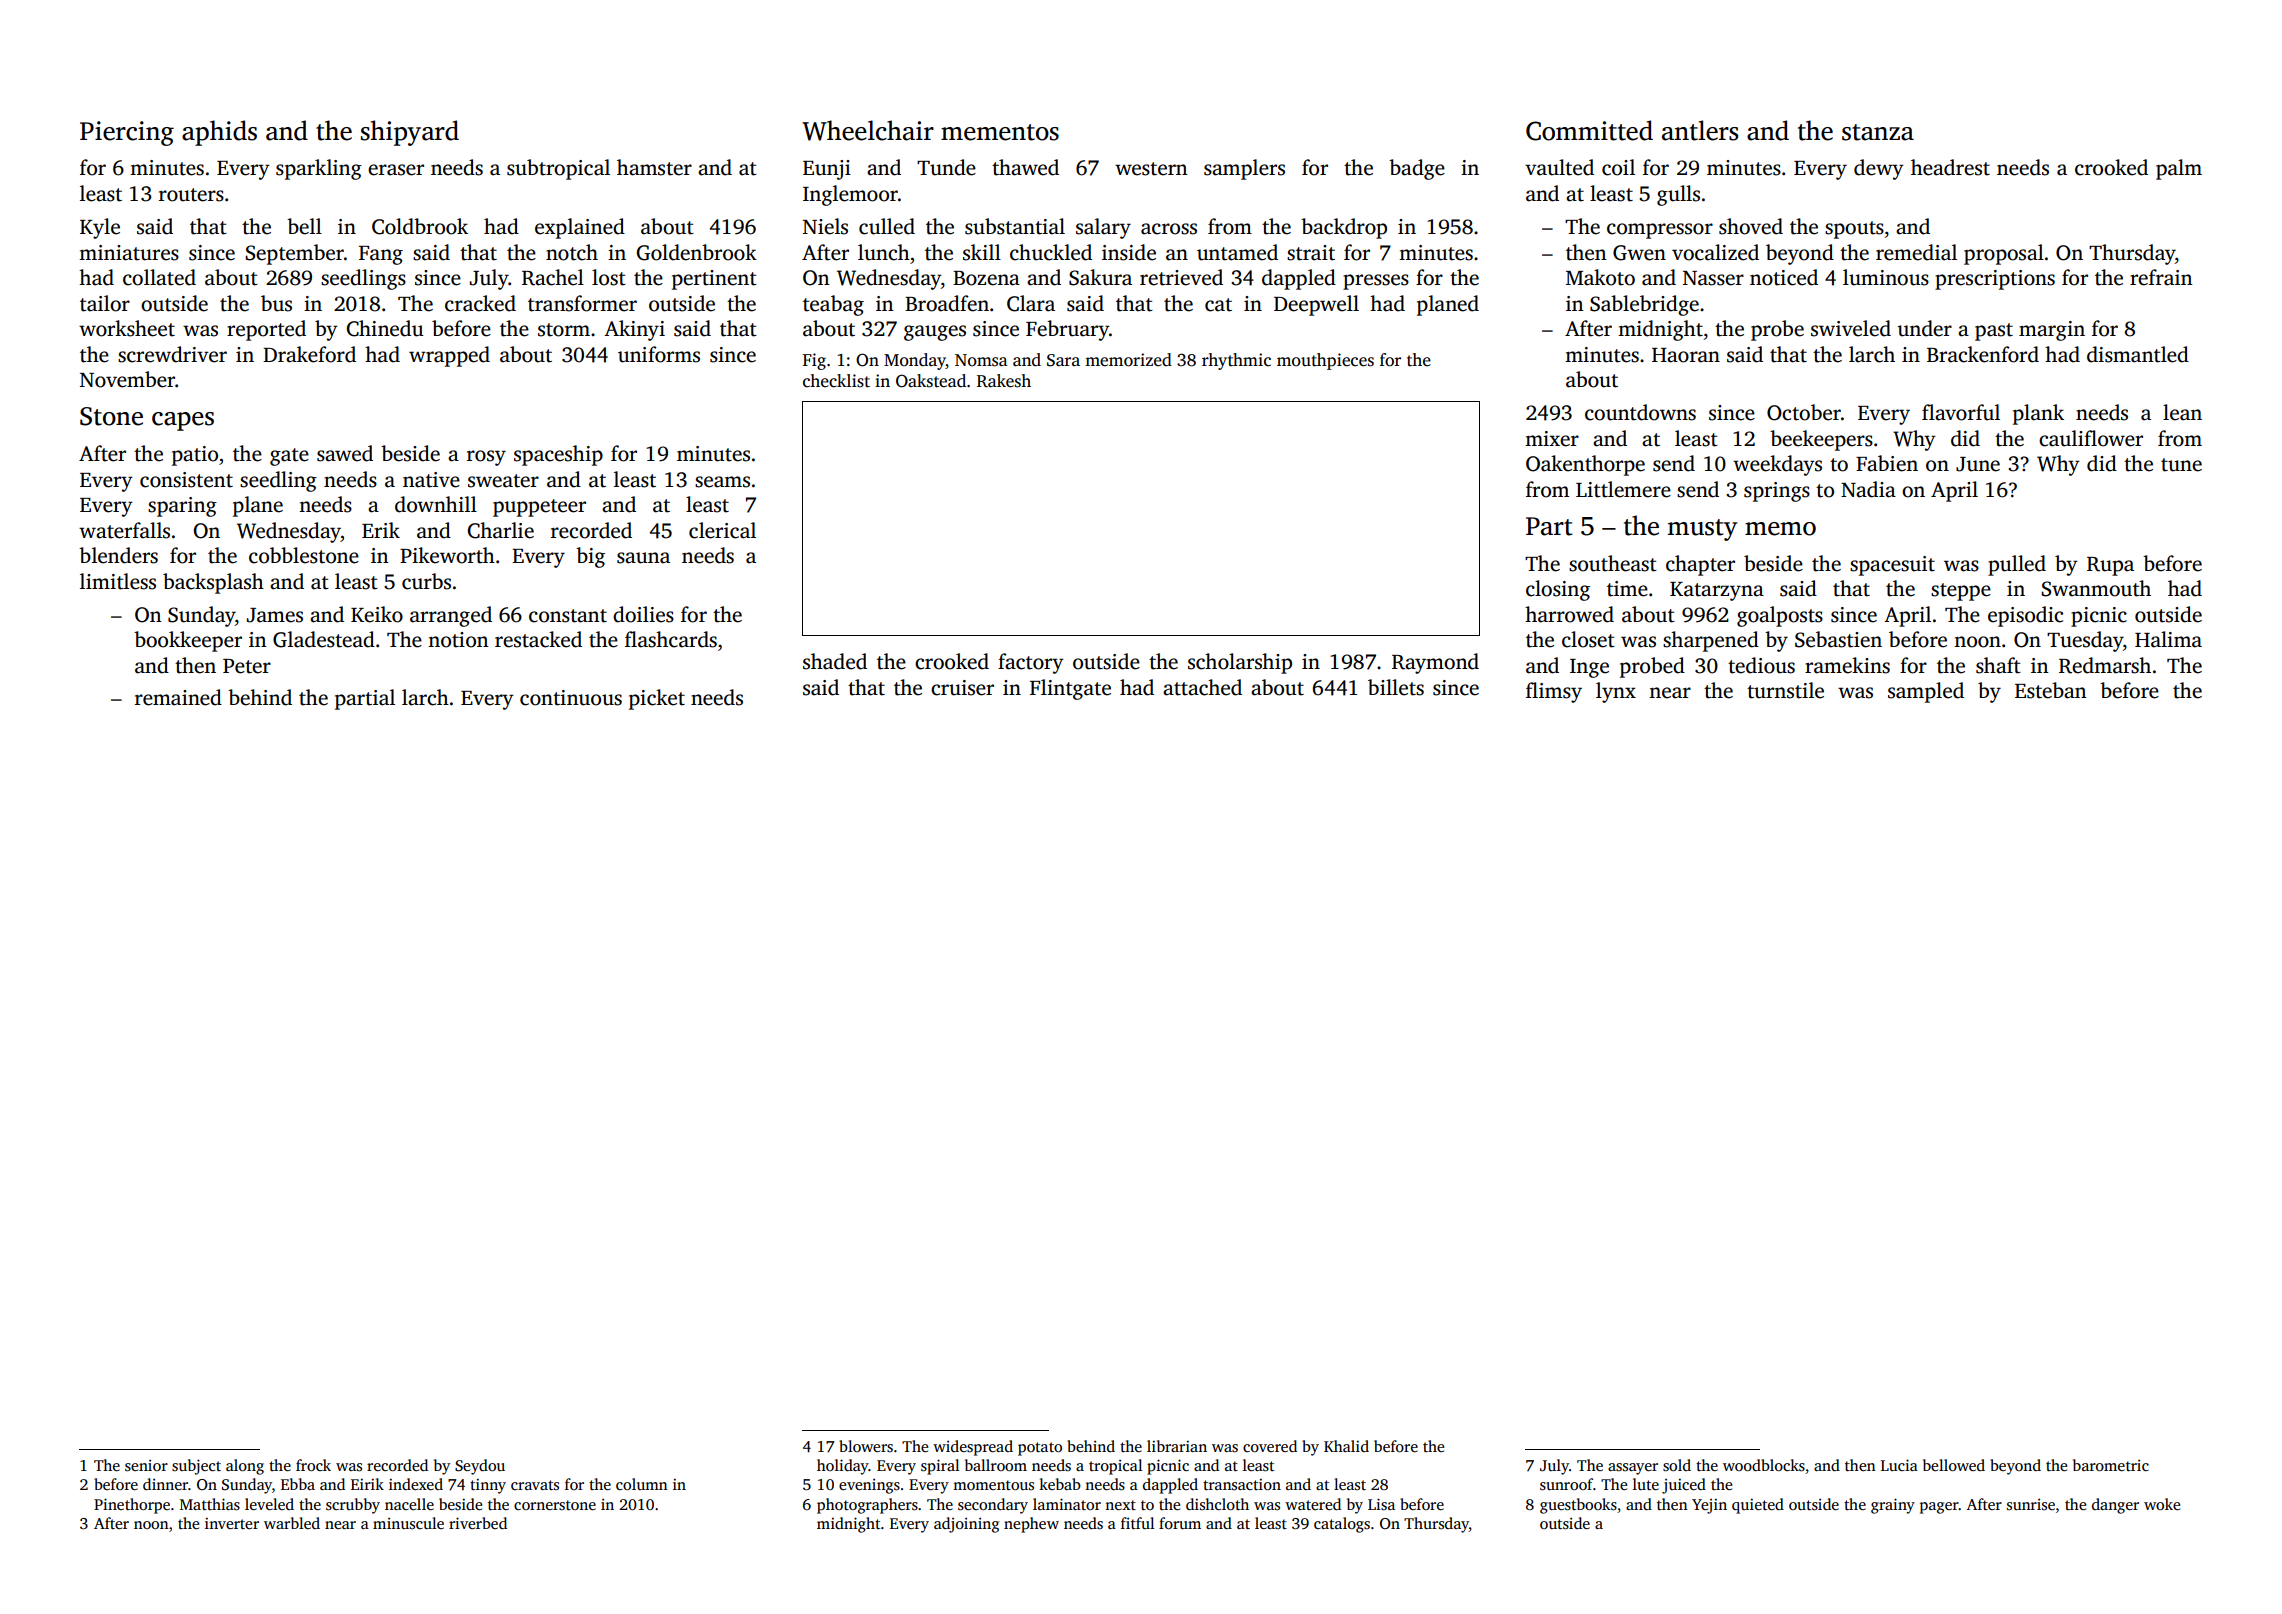 This document has height=1614, width=2282. What do you see at coordinates (127, 328) in the document?
I see `worksheet` at bounding box center [127, 328].
